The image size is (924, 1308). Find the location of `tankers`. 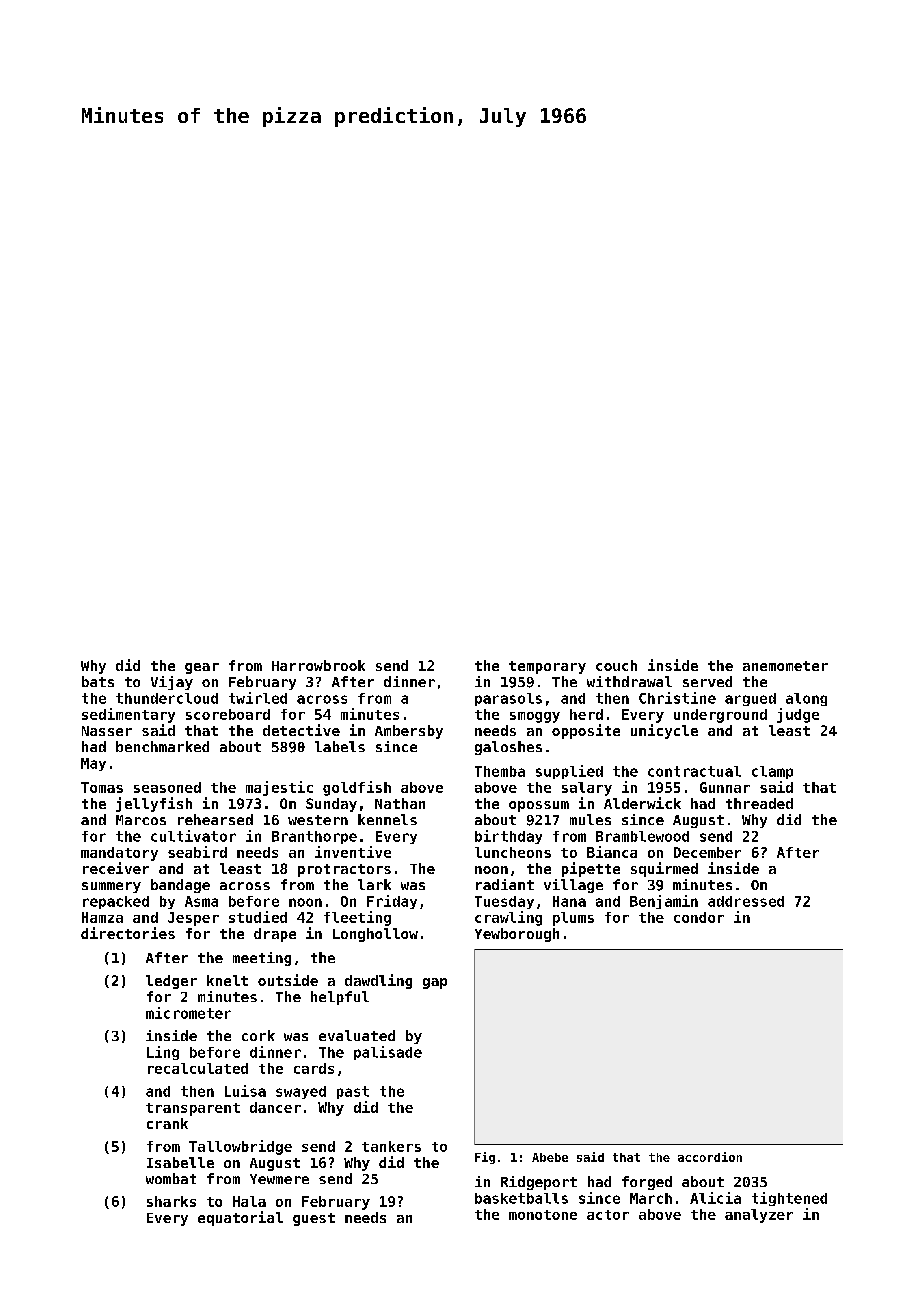

tankers is located at coordinates (391, 1146).
